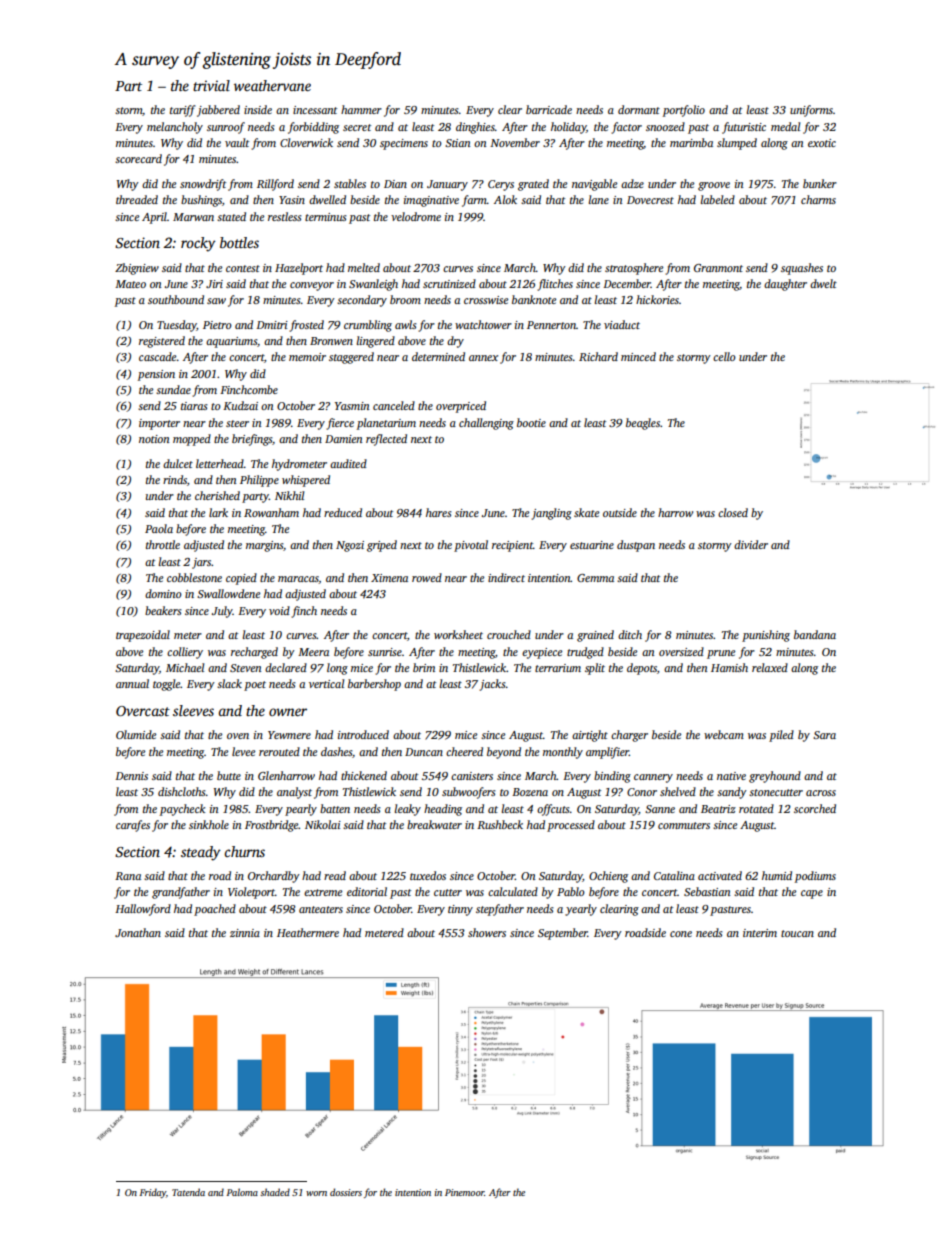 The width and height of the image is (952, 1233). What do you see at coordinates (374, 685) in the image?
I see `barbershop` at bounding box center [374, 685].
